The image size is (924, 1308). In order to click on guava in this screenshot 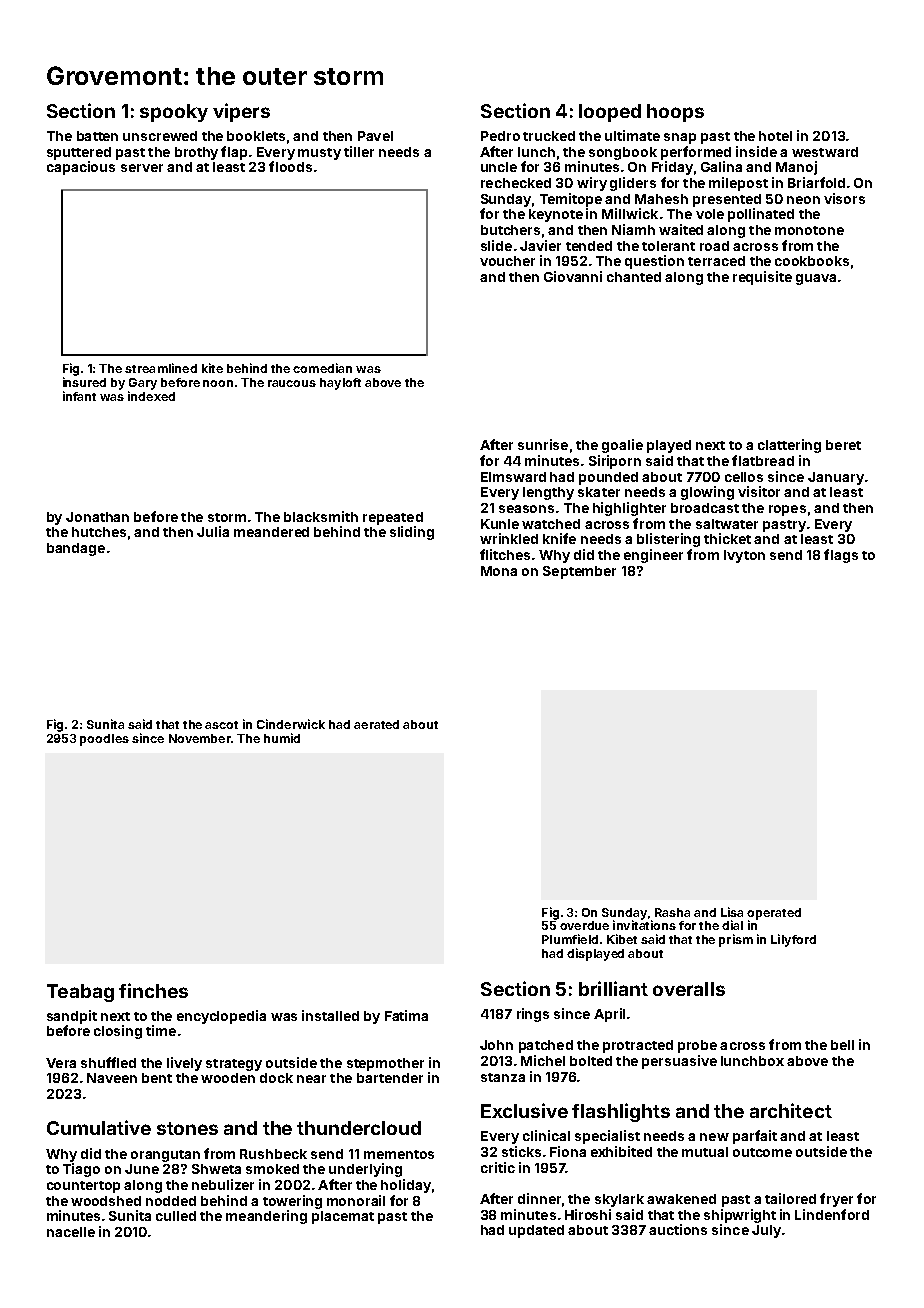, I will do `click(816, 279)`.
